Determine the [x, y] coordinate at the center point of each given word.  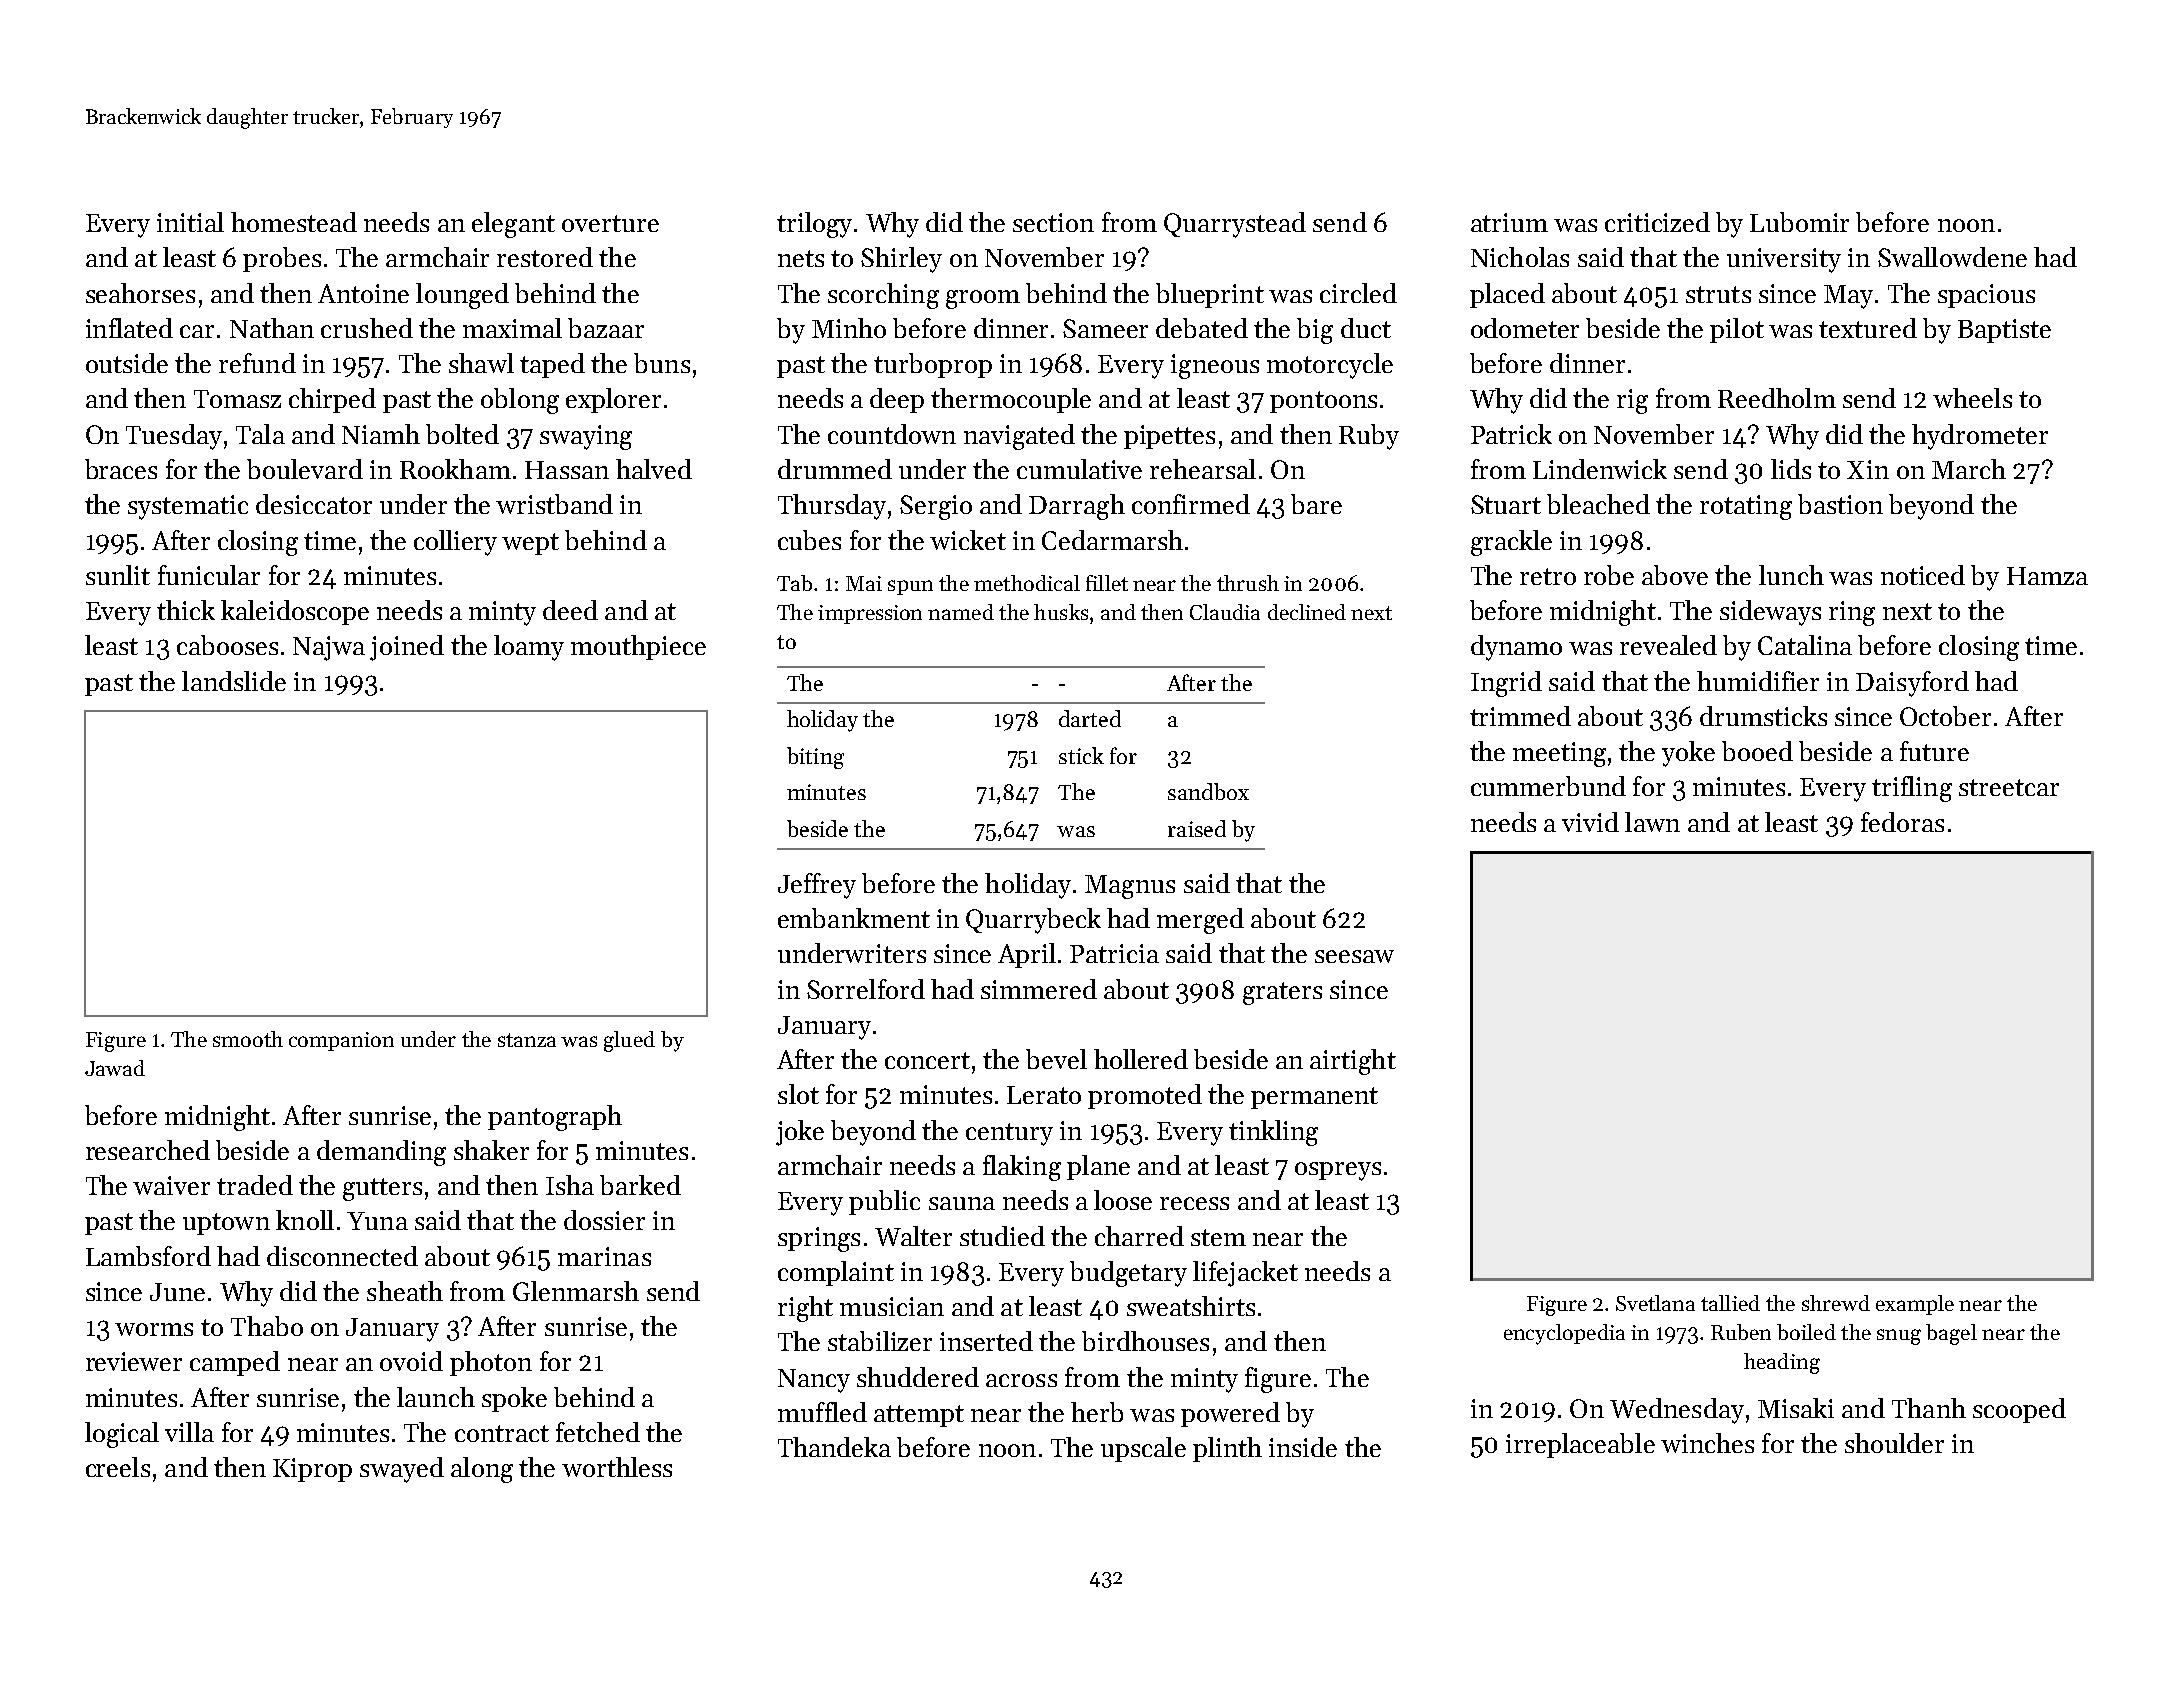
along [482, 1470]
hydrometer [1980, 437]
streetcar [2009, 787]
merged [1200, 921]
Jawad [115, 1068]
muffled [822, 1412]
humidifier [1758, 681]
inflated [129, 328]
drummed [835, 469]
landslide [234, 681]
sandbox [1208, 791]
